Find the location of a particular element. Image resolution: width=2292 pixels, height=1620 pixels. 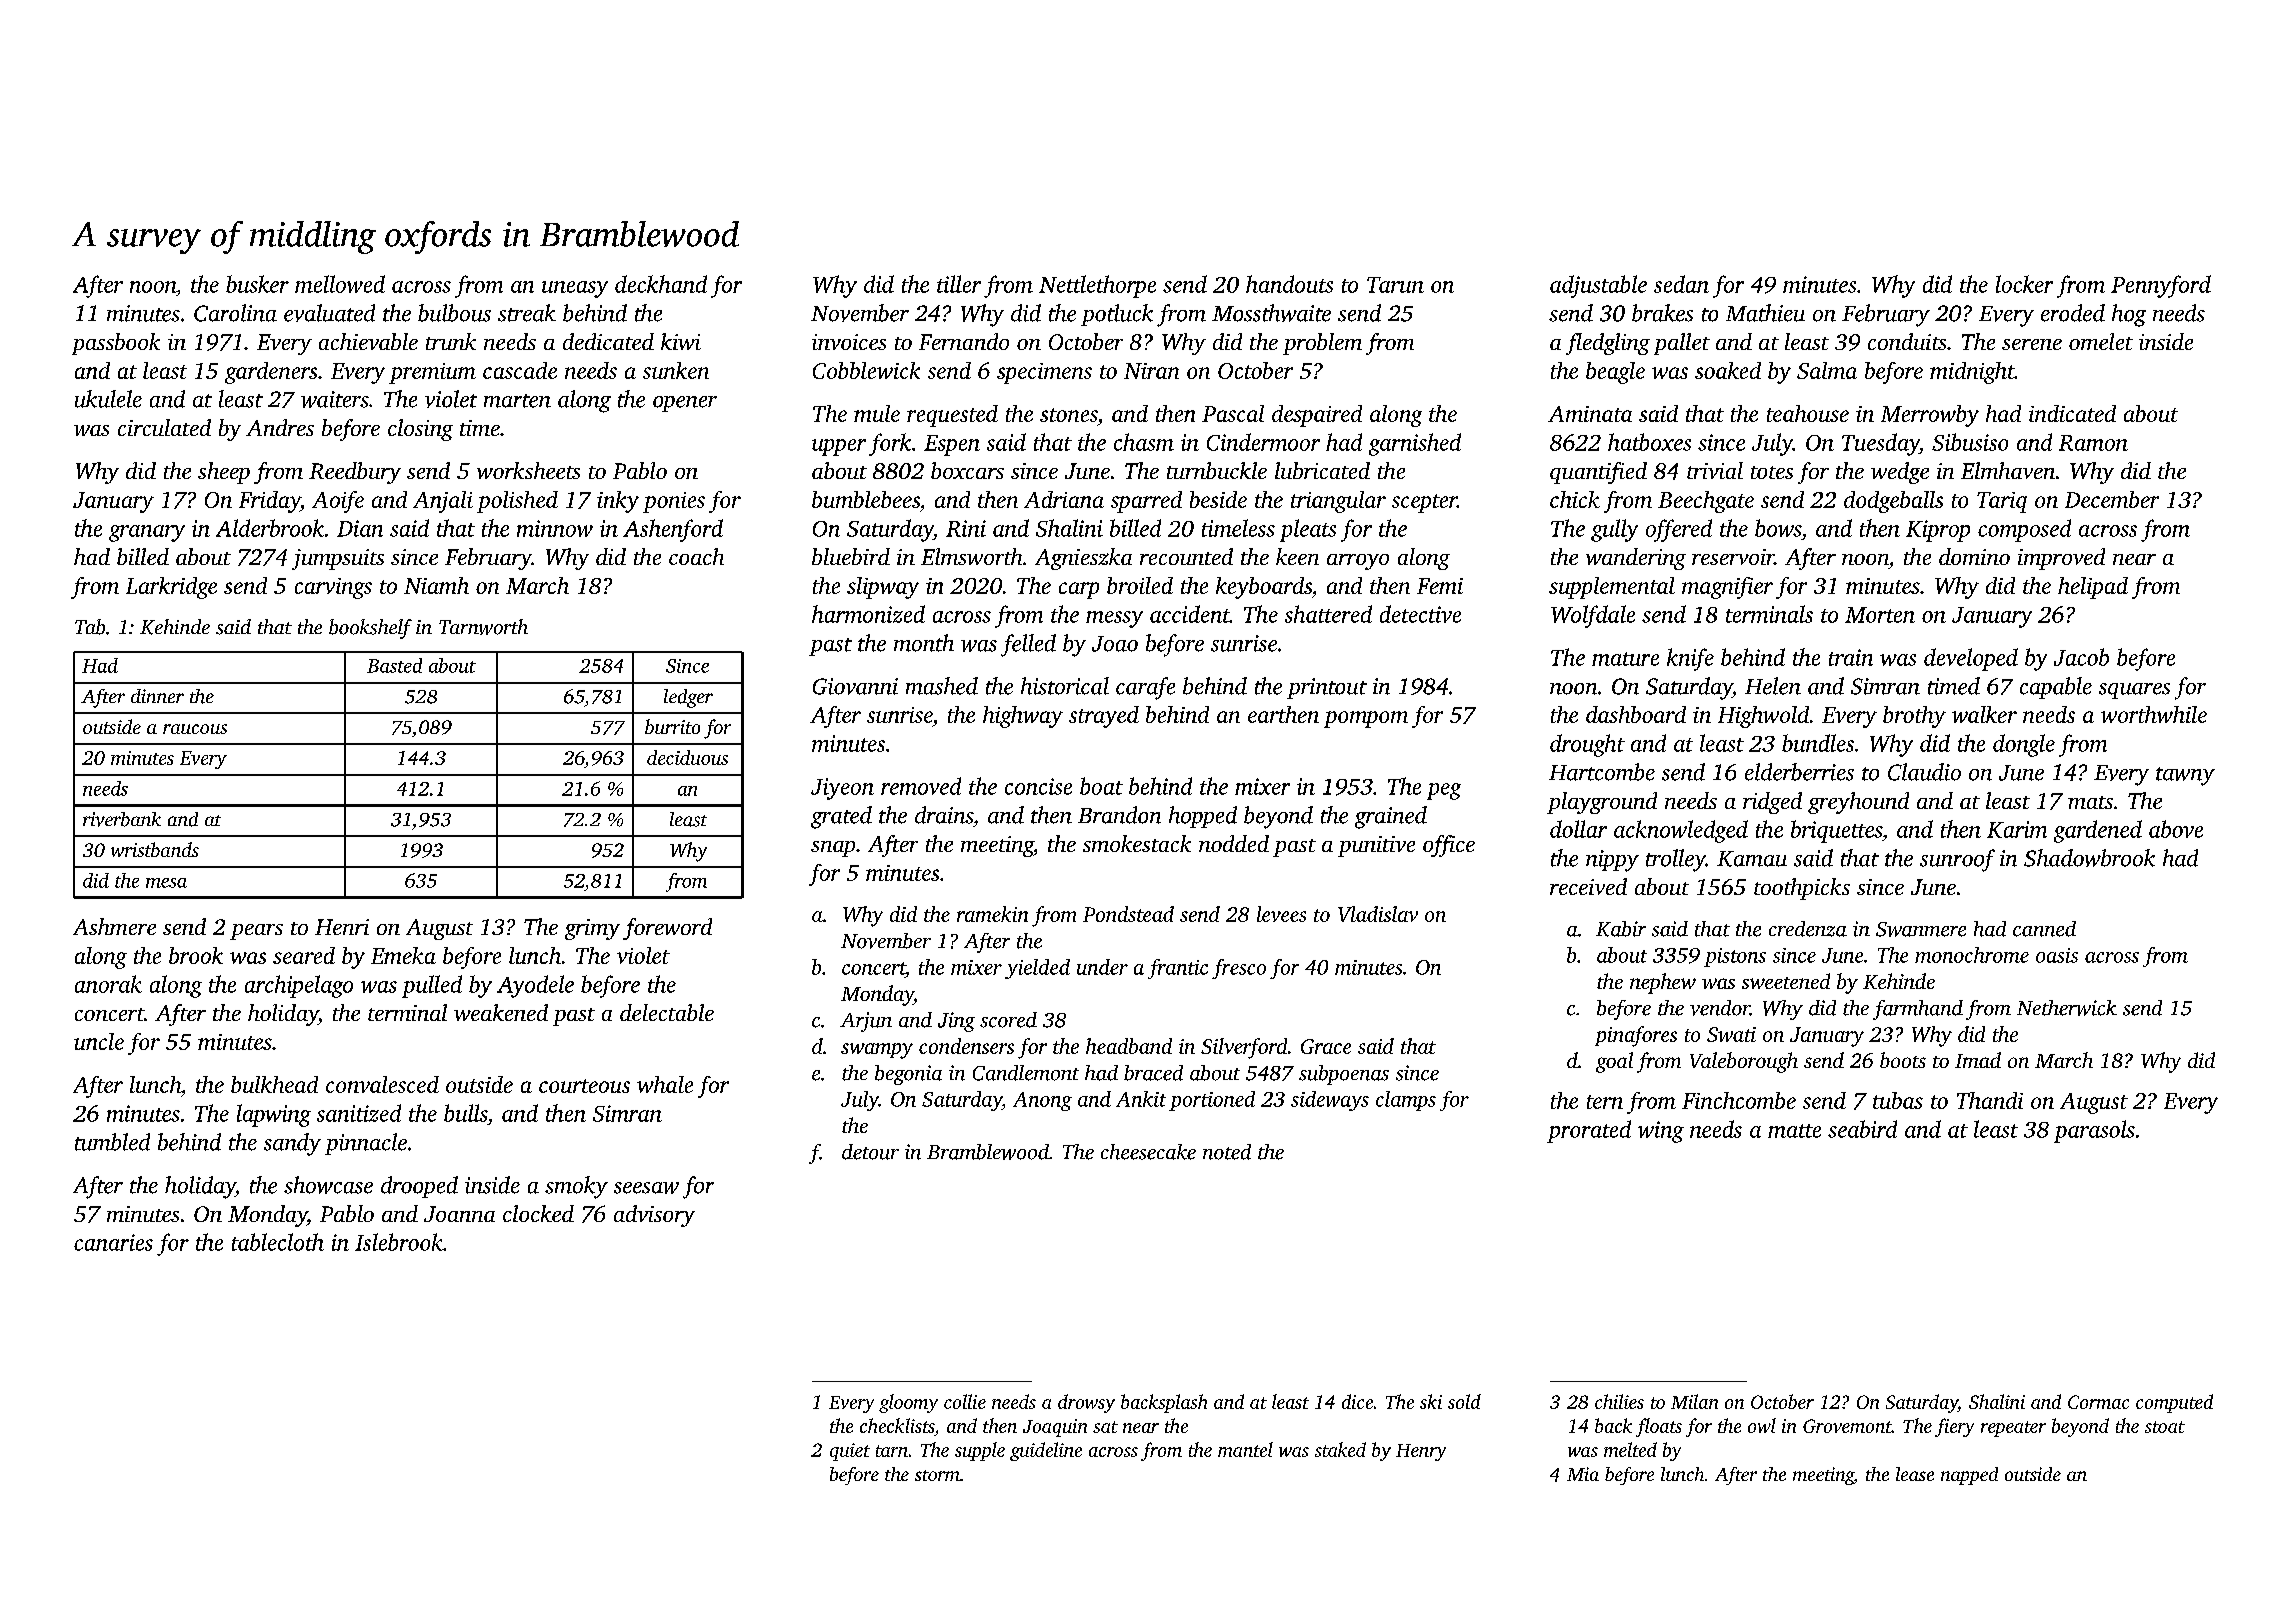

parasols is located at coordinates (2094, 1131).
